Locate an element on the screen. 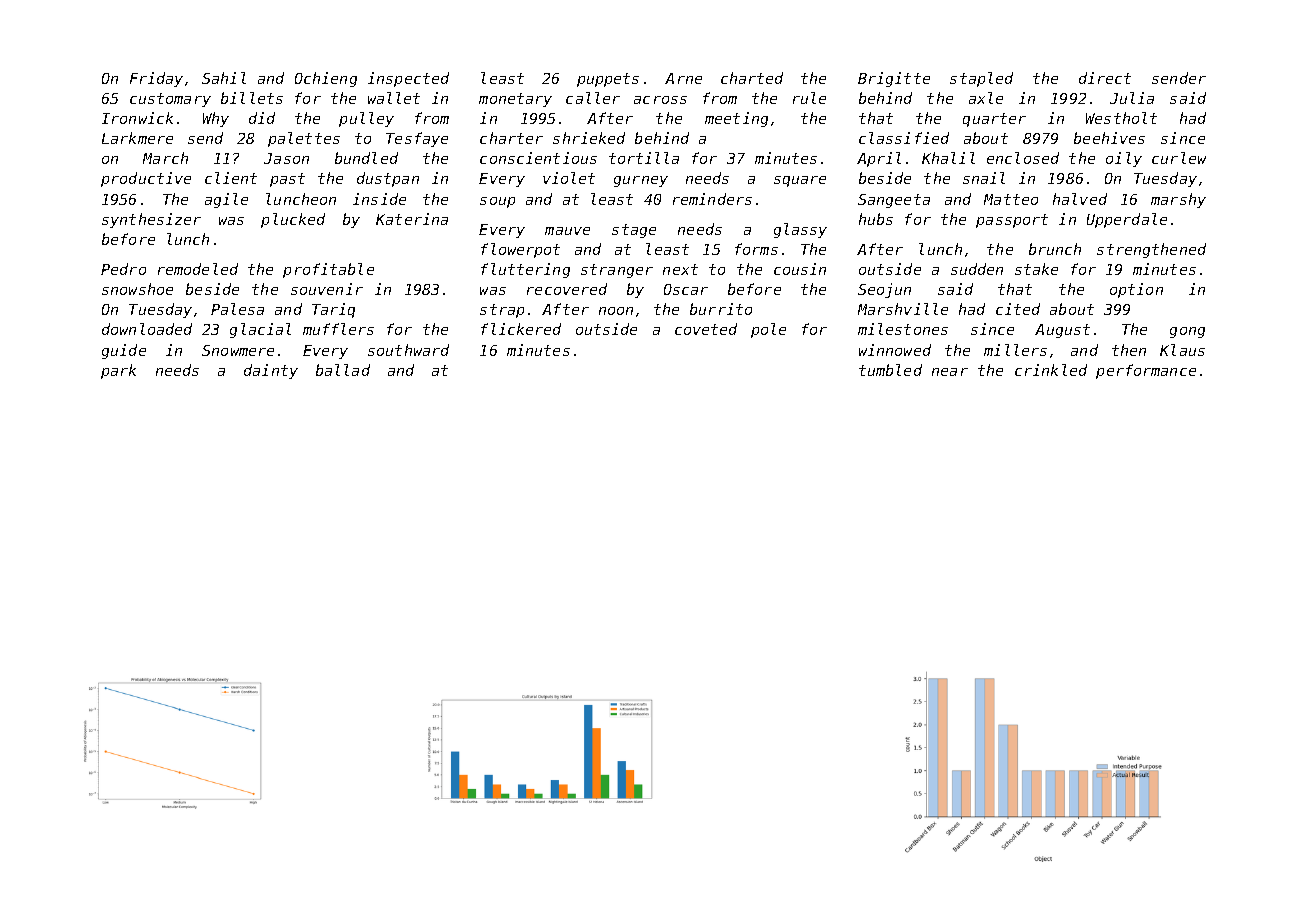  southward is located at coordinates (408, 350).
